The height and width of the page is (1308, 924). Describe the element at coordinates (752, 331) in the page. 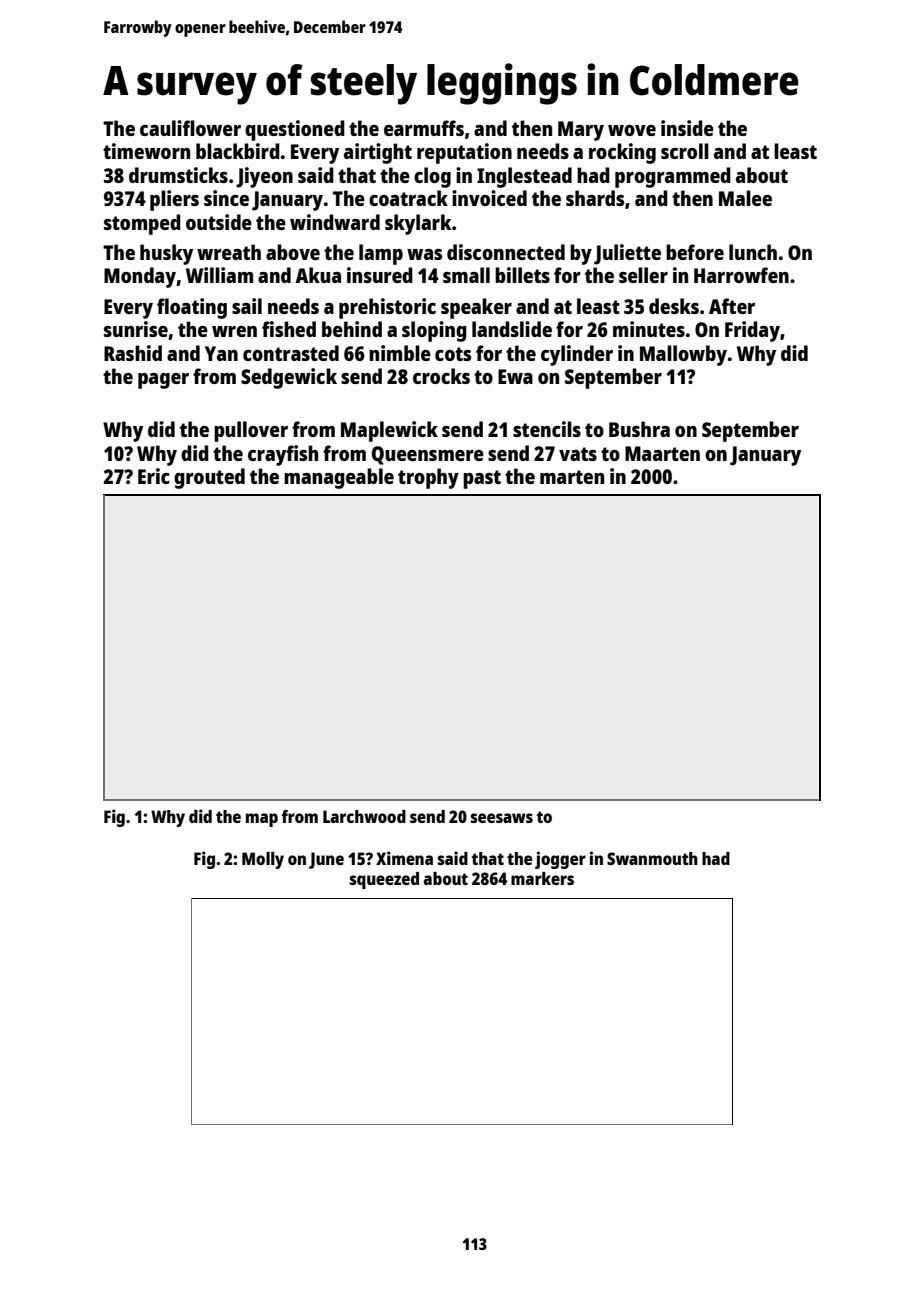

I see `Friday` at that location.
